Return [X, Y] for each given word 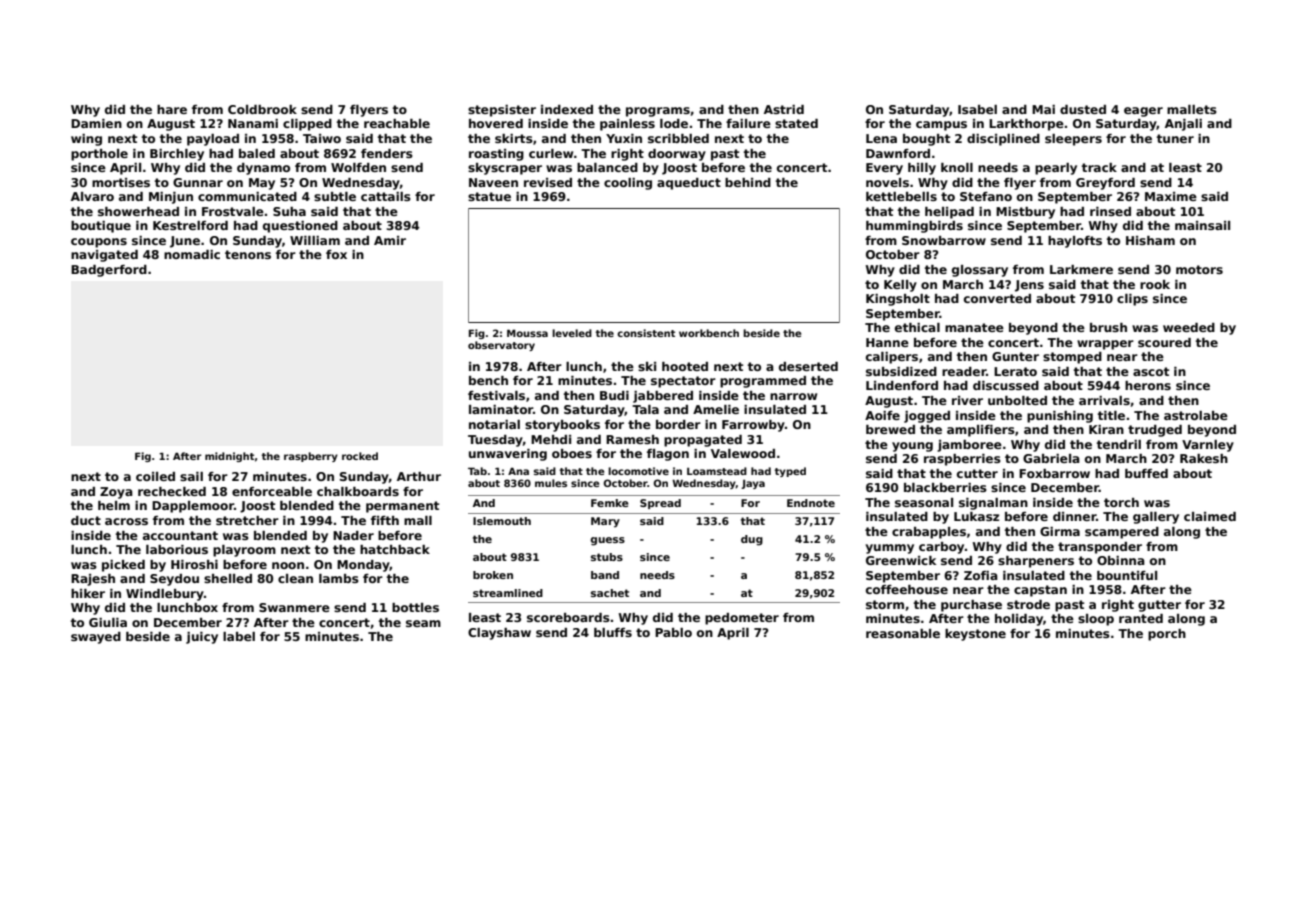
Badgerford [109, 271]
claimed [1210, 516]
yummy [889, 549]
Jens [1029, 286]
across [126, 521]
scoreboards [568, 617]
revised [548, 182]
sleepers [1073, 140]
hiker [88, 593]
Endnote [811, 503]
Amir [390, 240]
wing [86, 140]
